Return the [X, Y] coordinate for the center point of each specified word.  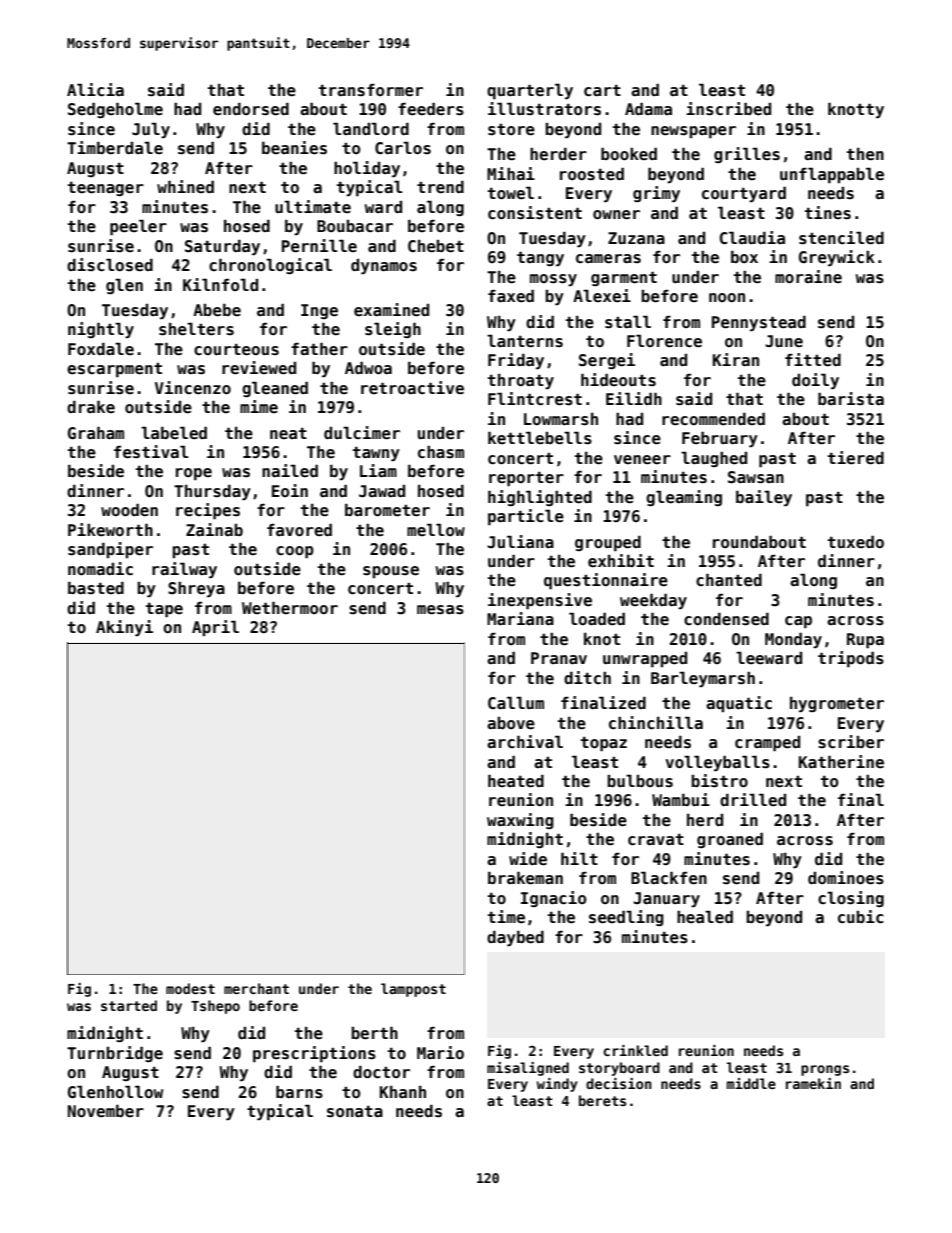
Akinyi [124, 628]
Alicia [95, 90]
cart [602, 91]
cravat [656, 840]
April [215, 628]
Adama [648, 109]
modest [190, 988]
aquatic [739, 704]
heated [516, 781]
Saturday [222, 248]
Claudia [752, 237]
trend [440, 187]
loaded [597, 619]
